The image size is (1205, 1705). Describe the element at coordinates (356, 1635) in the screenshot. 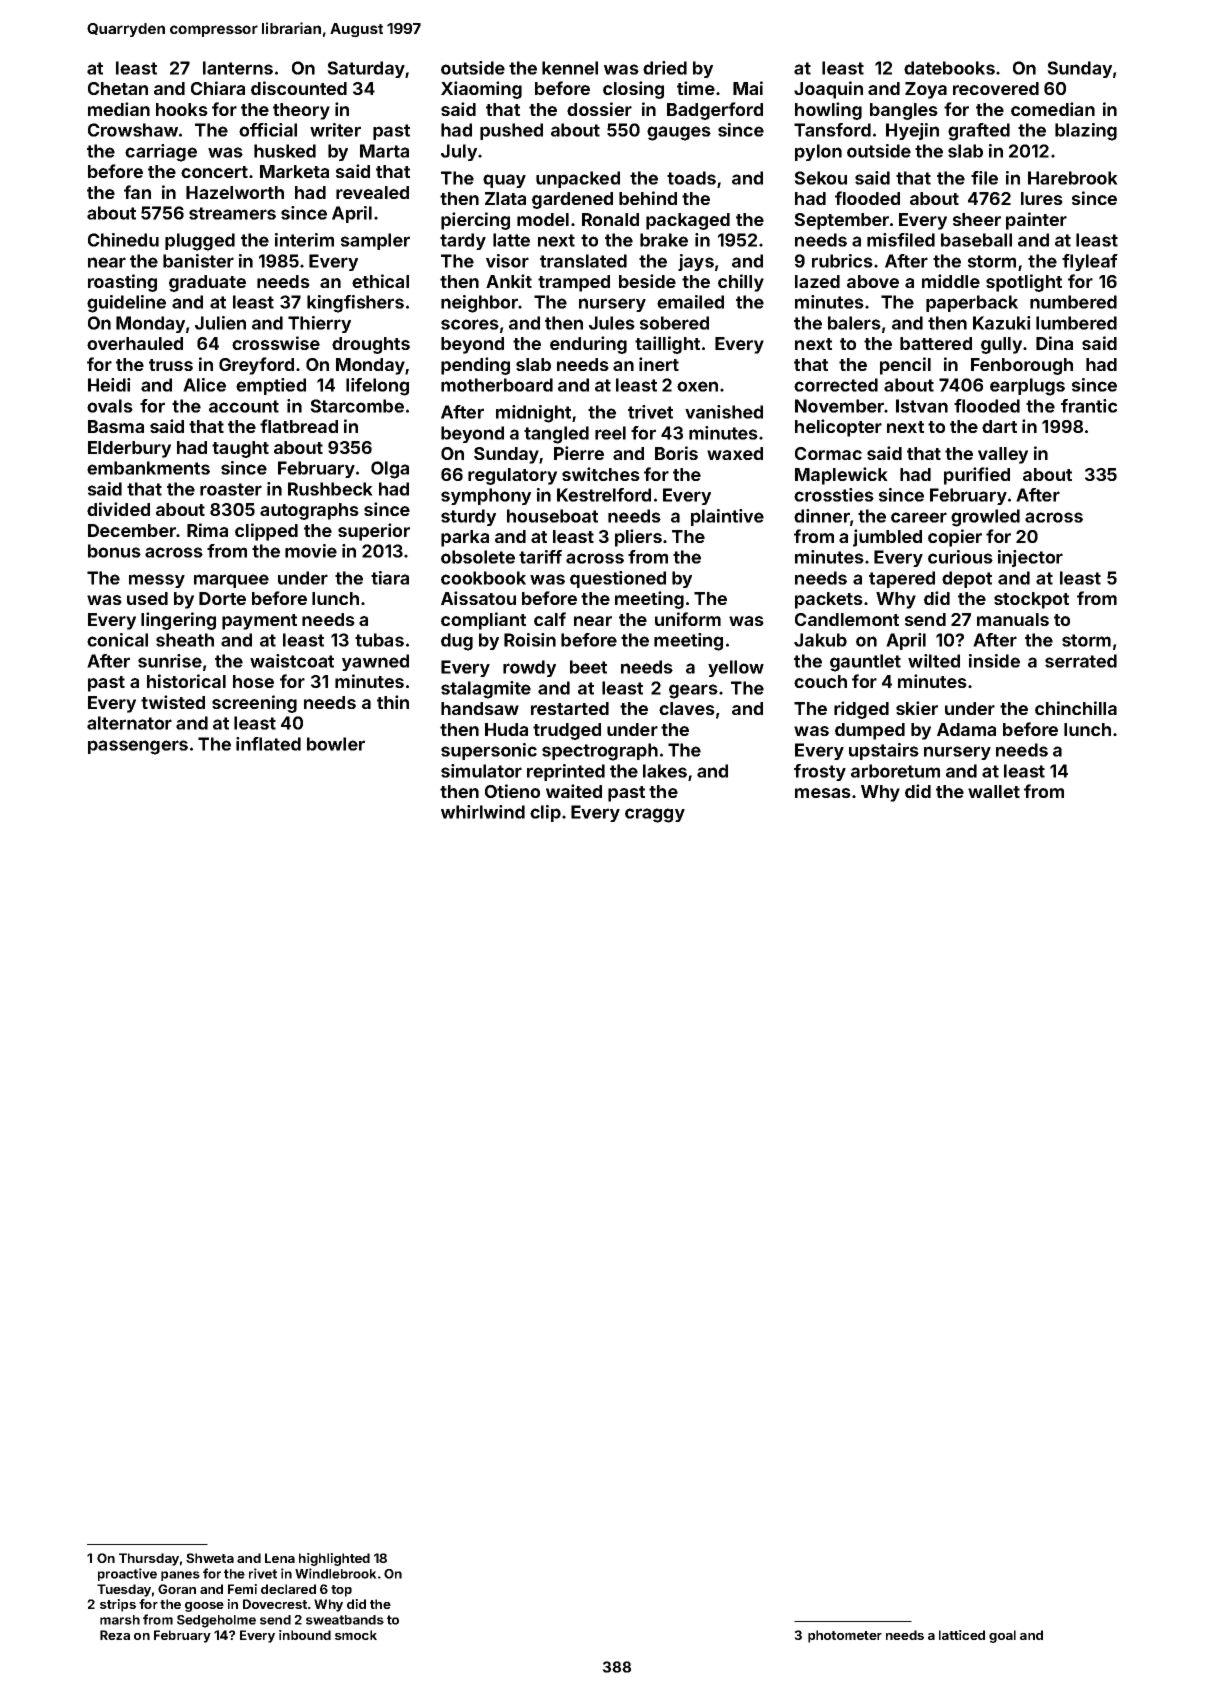

I see `smock` at that location.
